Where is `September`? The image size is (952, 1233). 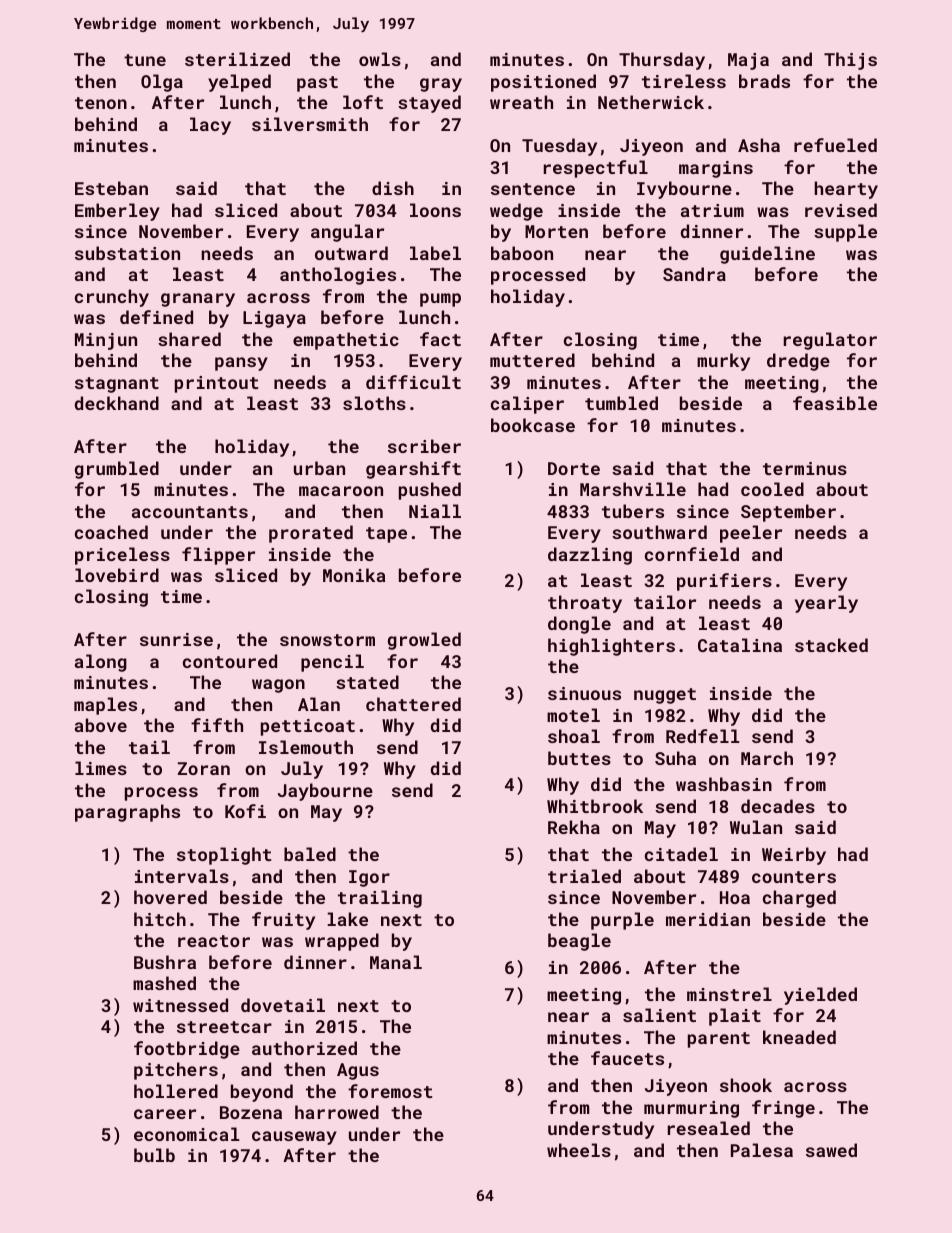 September is located at coordinates (788, 513).
